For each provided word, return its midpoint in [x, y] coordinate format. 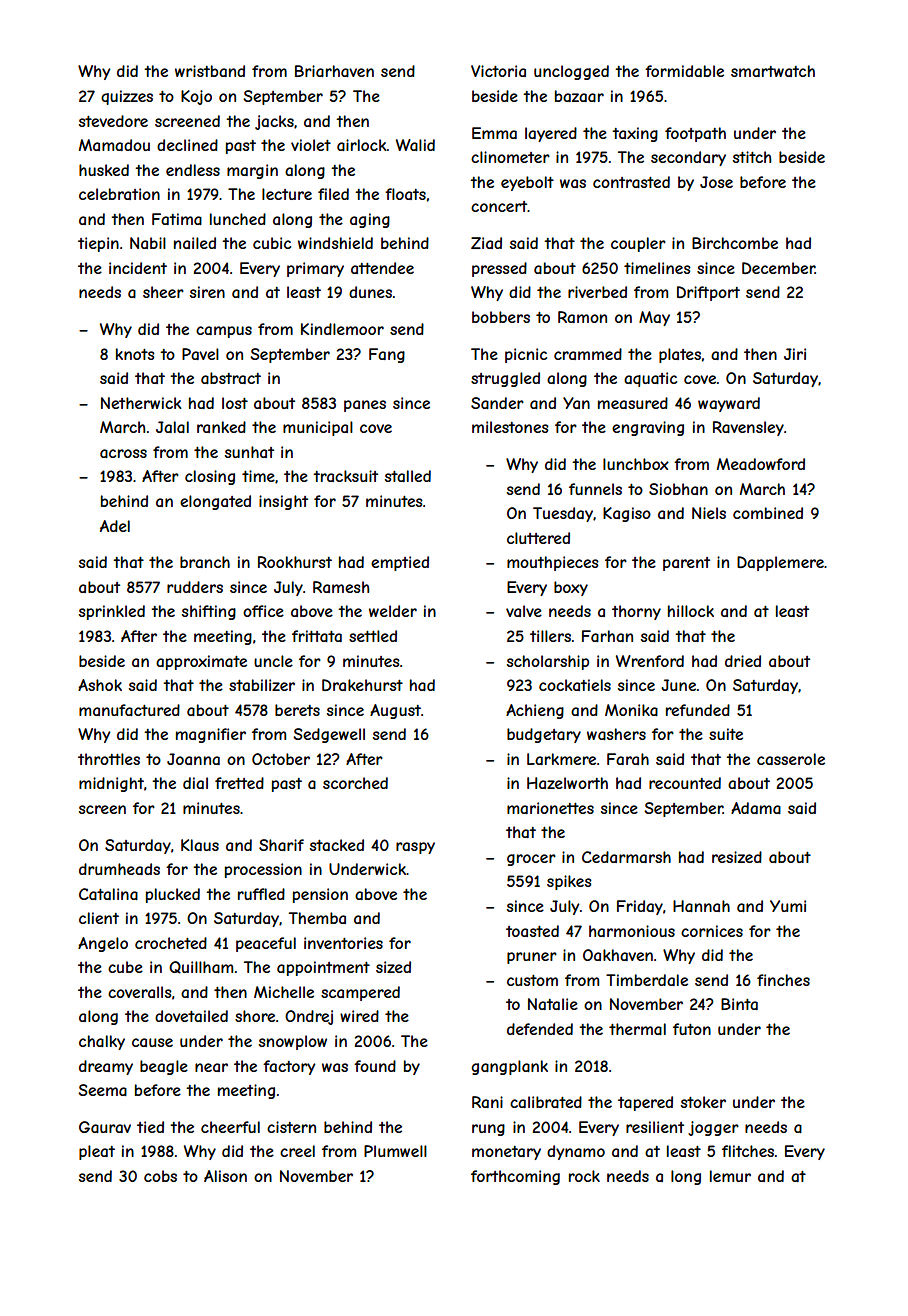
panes [365, 406]
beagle [164, 1067]
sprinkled [112, 612]
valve [524, 611]
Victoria [498, 71]
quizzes [127, 97]
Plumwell [395, 1151]
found [375, 1066]
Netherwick [141, 403]
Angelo [103, 944]
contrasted [631, 182]
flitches [748, 1151]
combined [768, 513]
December [778, 268]
